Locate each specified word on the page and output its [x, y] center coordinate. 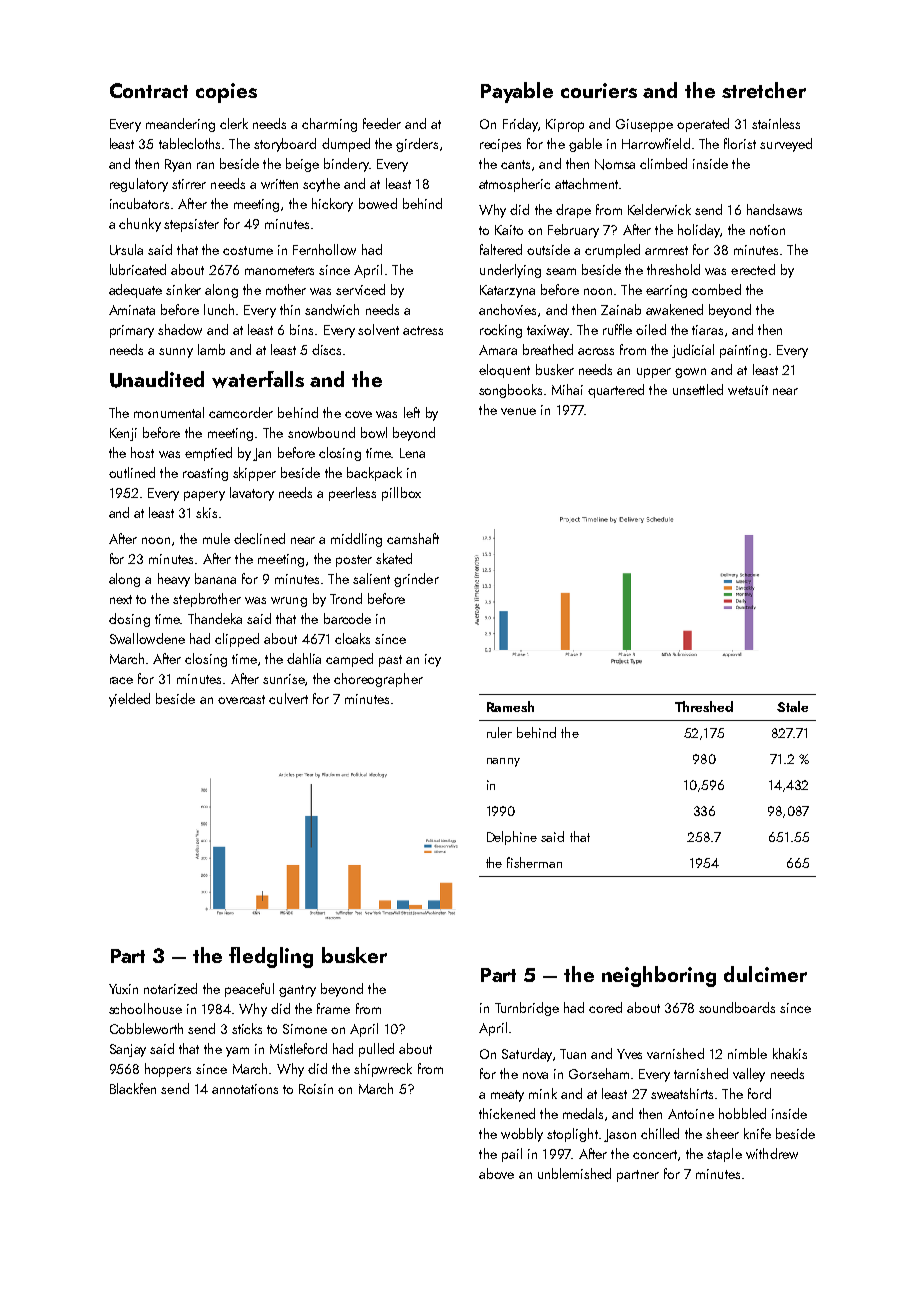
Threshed [704, 706]
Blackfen [133, 1088]
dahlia [304, 658]
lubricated [138, 269]
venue [518, 411]
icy [433, 660]
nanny [503, 762]
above [496, 1173]
